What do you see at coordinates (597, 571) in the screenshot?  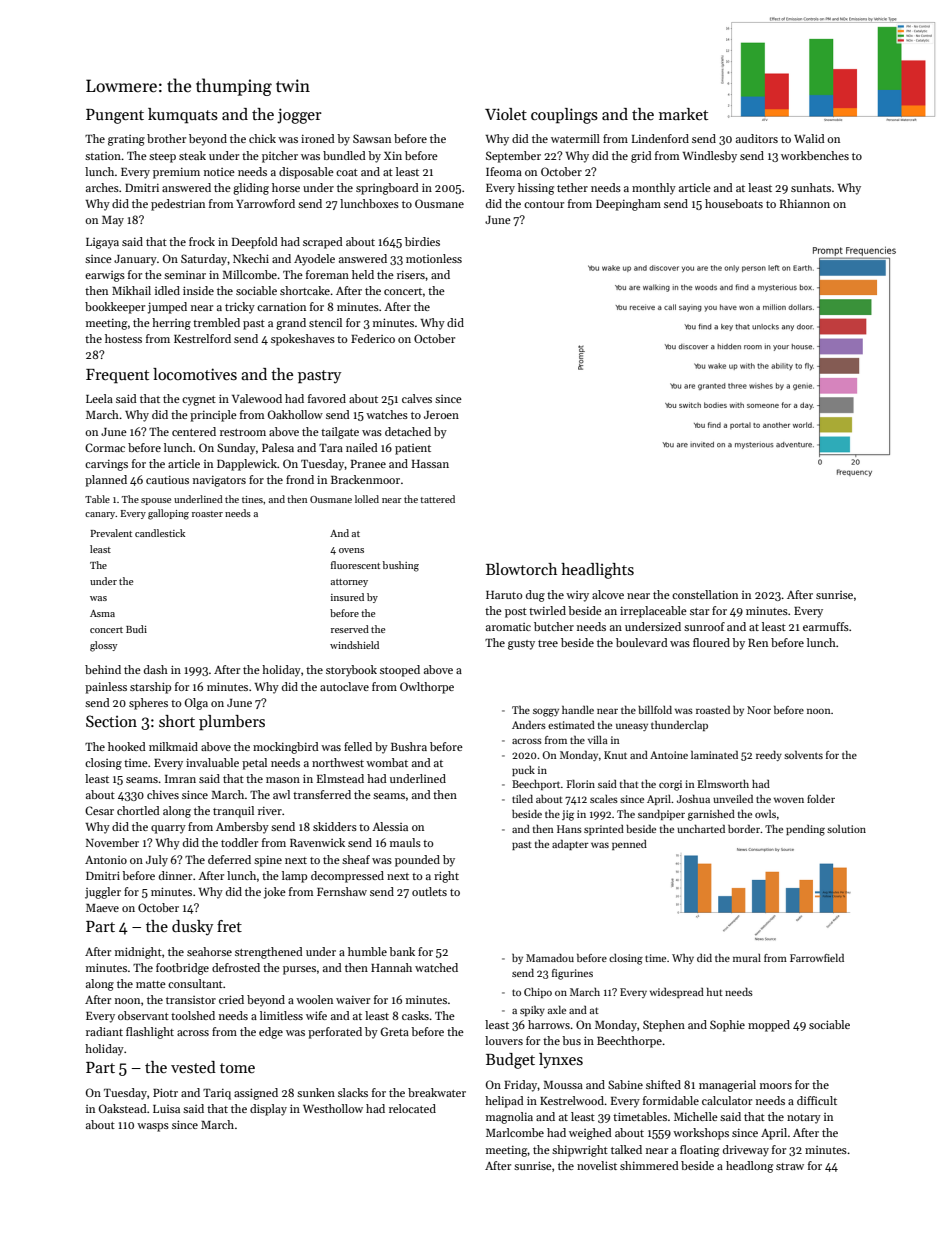 I see `headlights` at bounding box center [597, 571].
